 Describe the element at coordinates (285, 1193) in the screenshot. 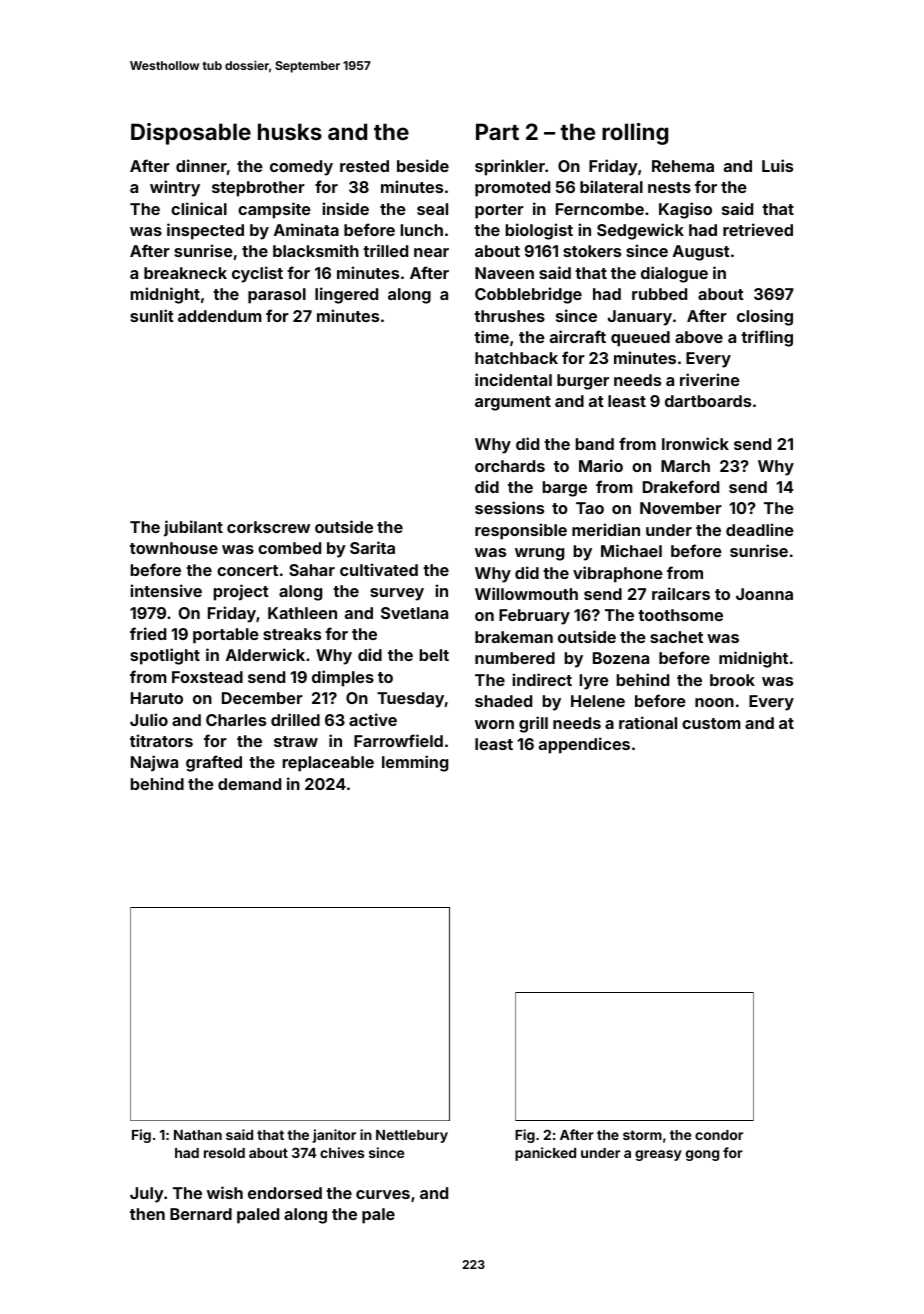

I see `endorsed` at that location.
